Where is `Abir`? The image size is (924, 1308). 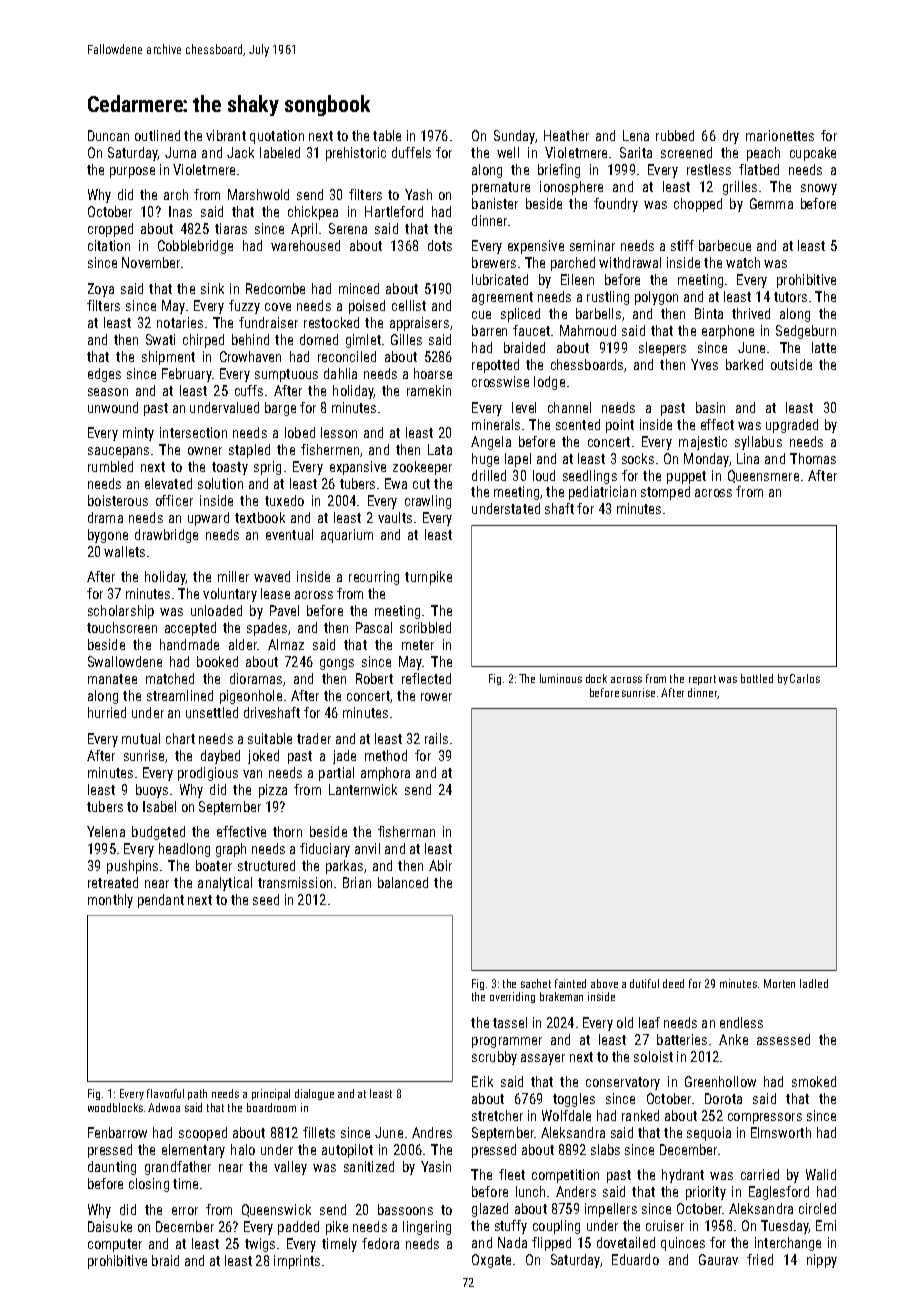
Abir is located at coordinates (440, 865).
